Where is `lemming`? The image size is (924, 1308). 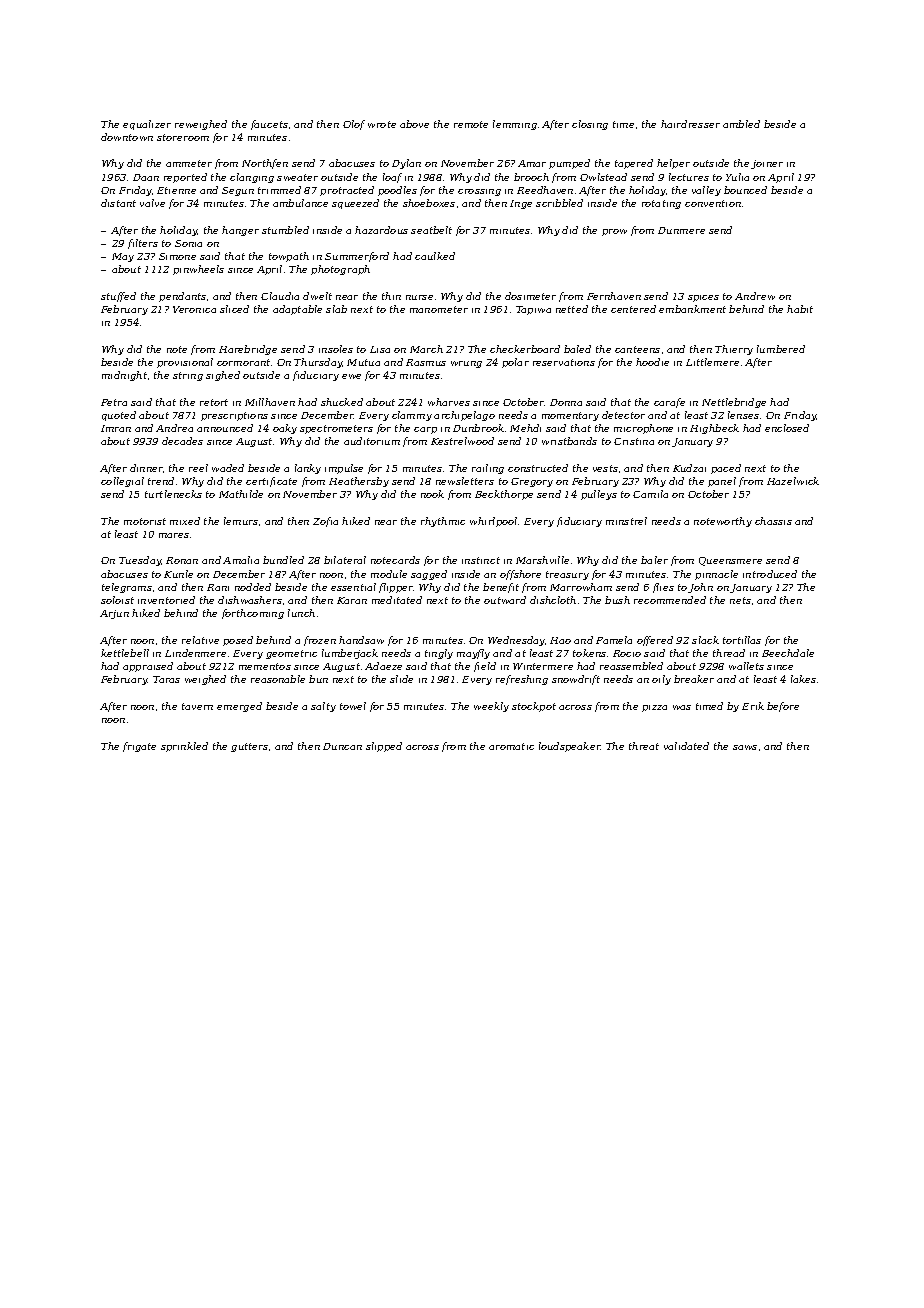 lemming is located at coordinates (515, 125).
